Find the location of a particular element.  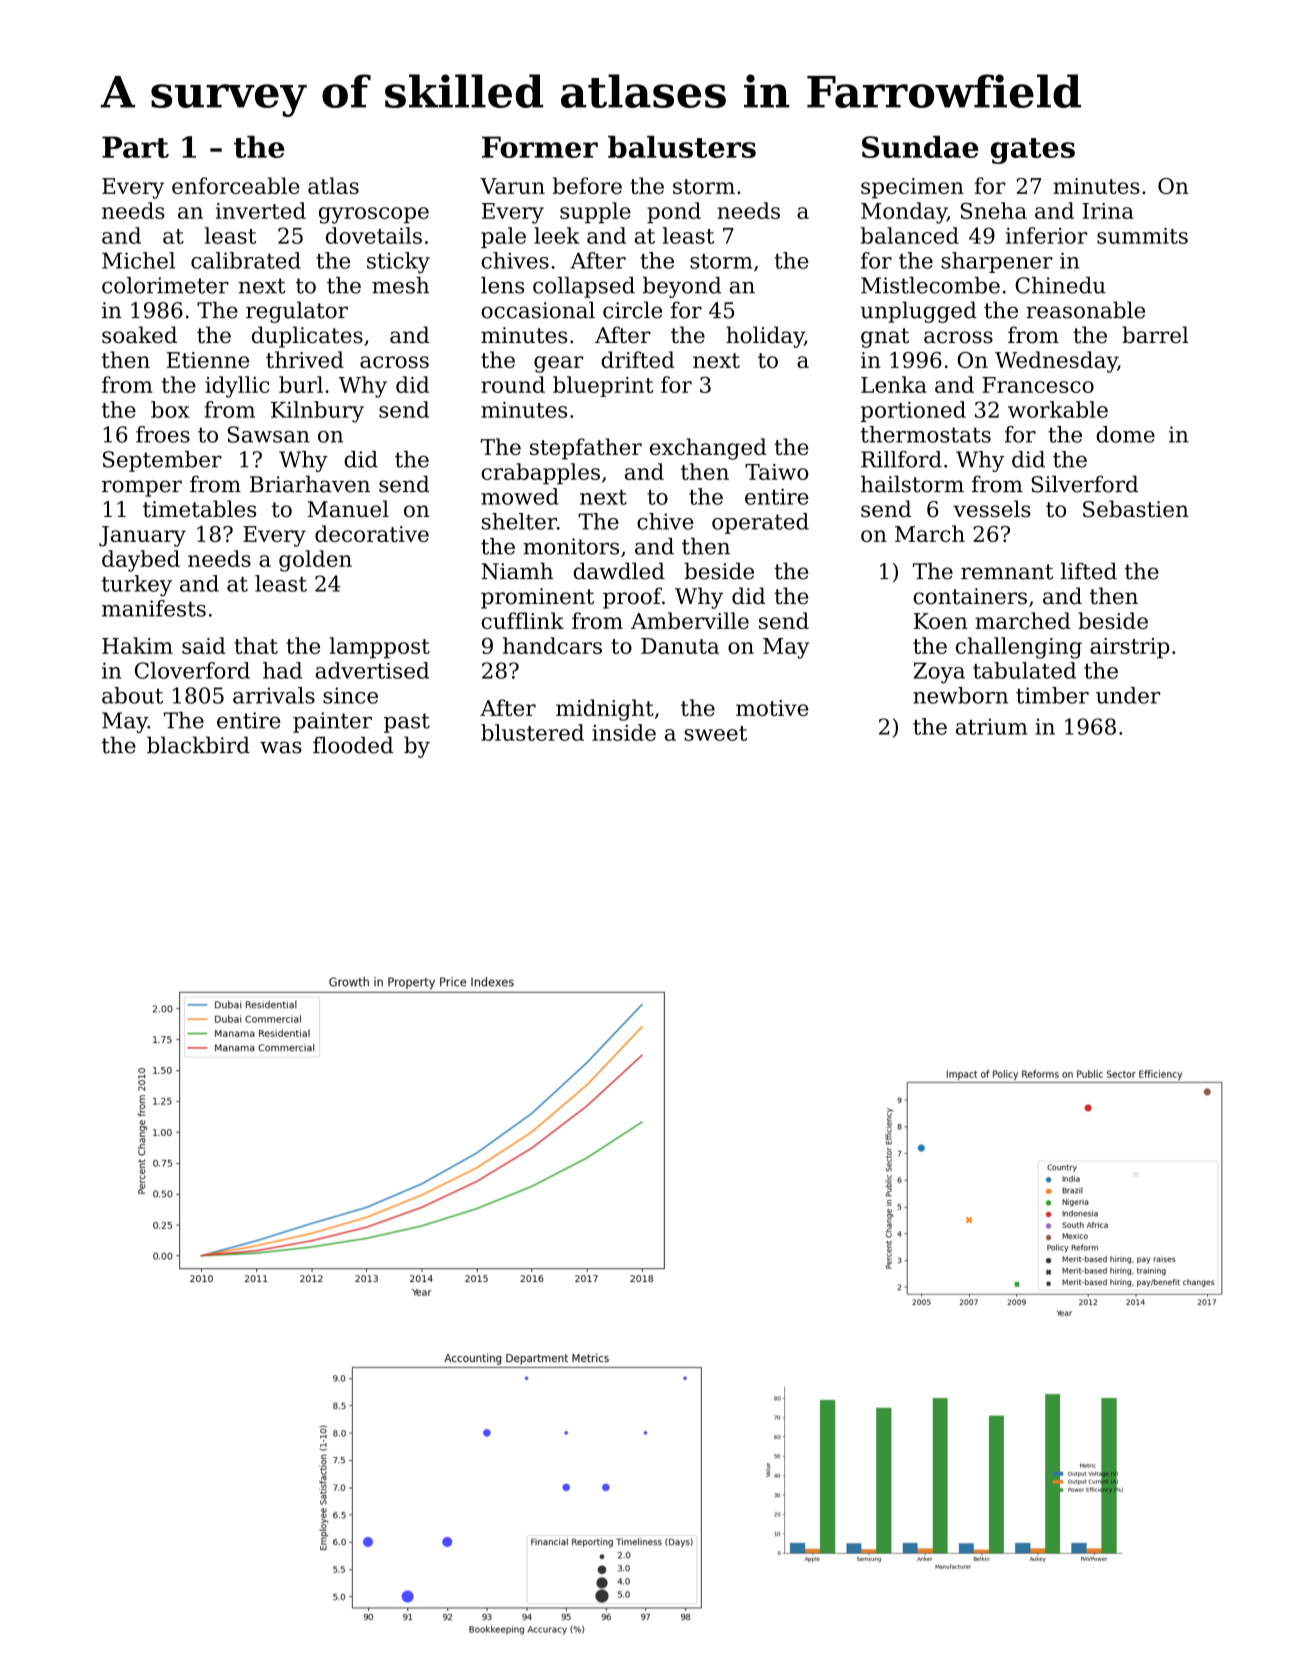

midnight is located at coordinates (605, 710).
